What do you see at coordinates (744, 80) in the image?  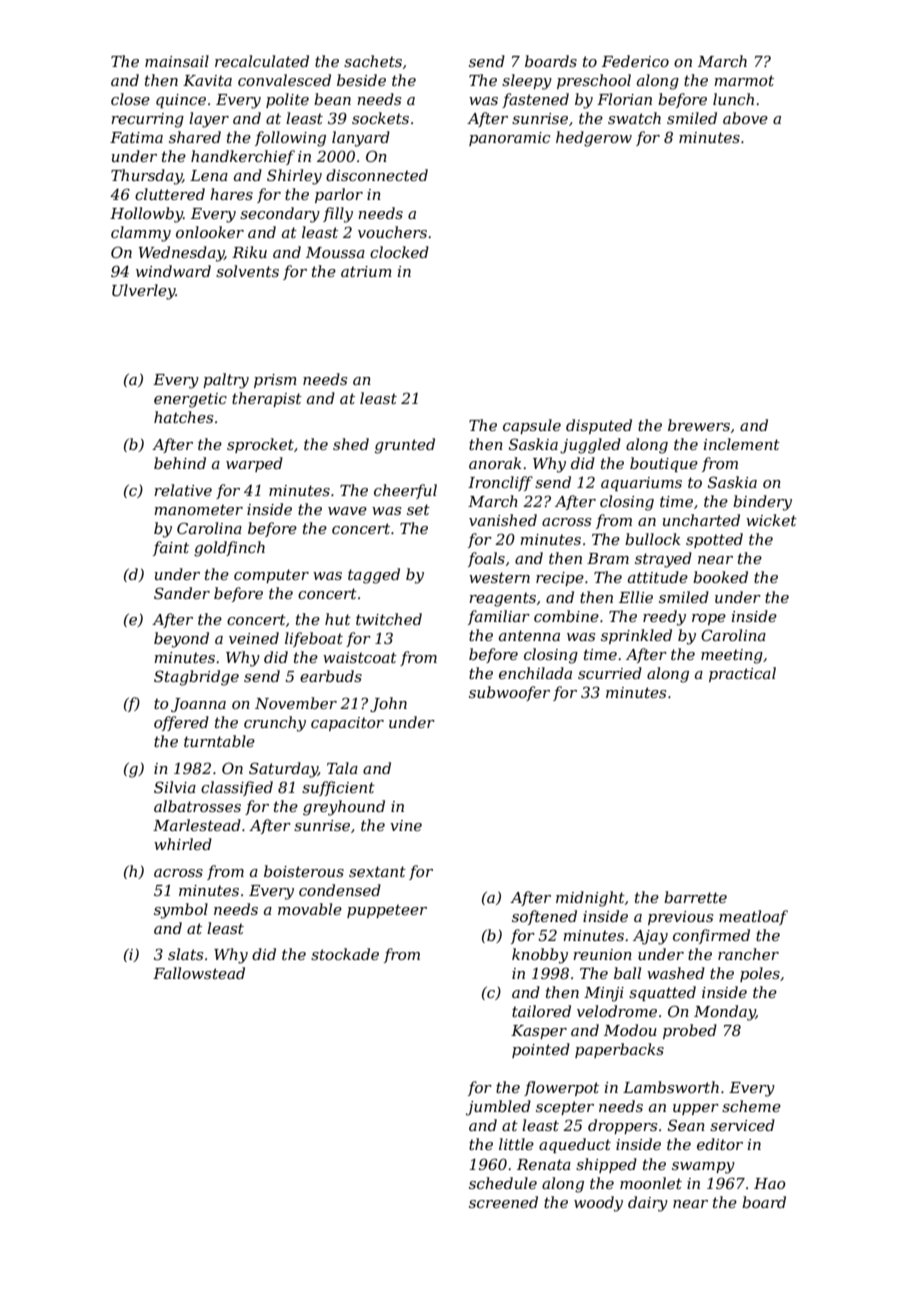 I see `marmot` at bounding box center [744, 80].
